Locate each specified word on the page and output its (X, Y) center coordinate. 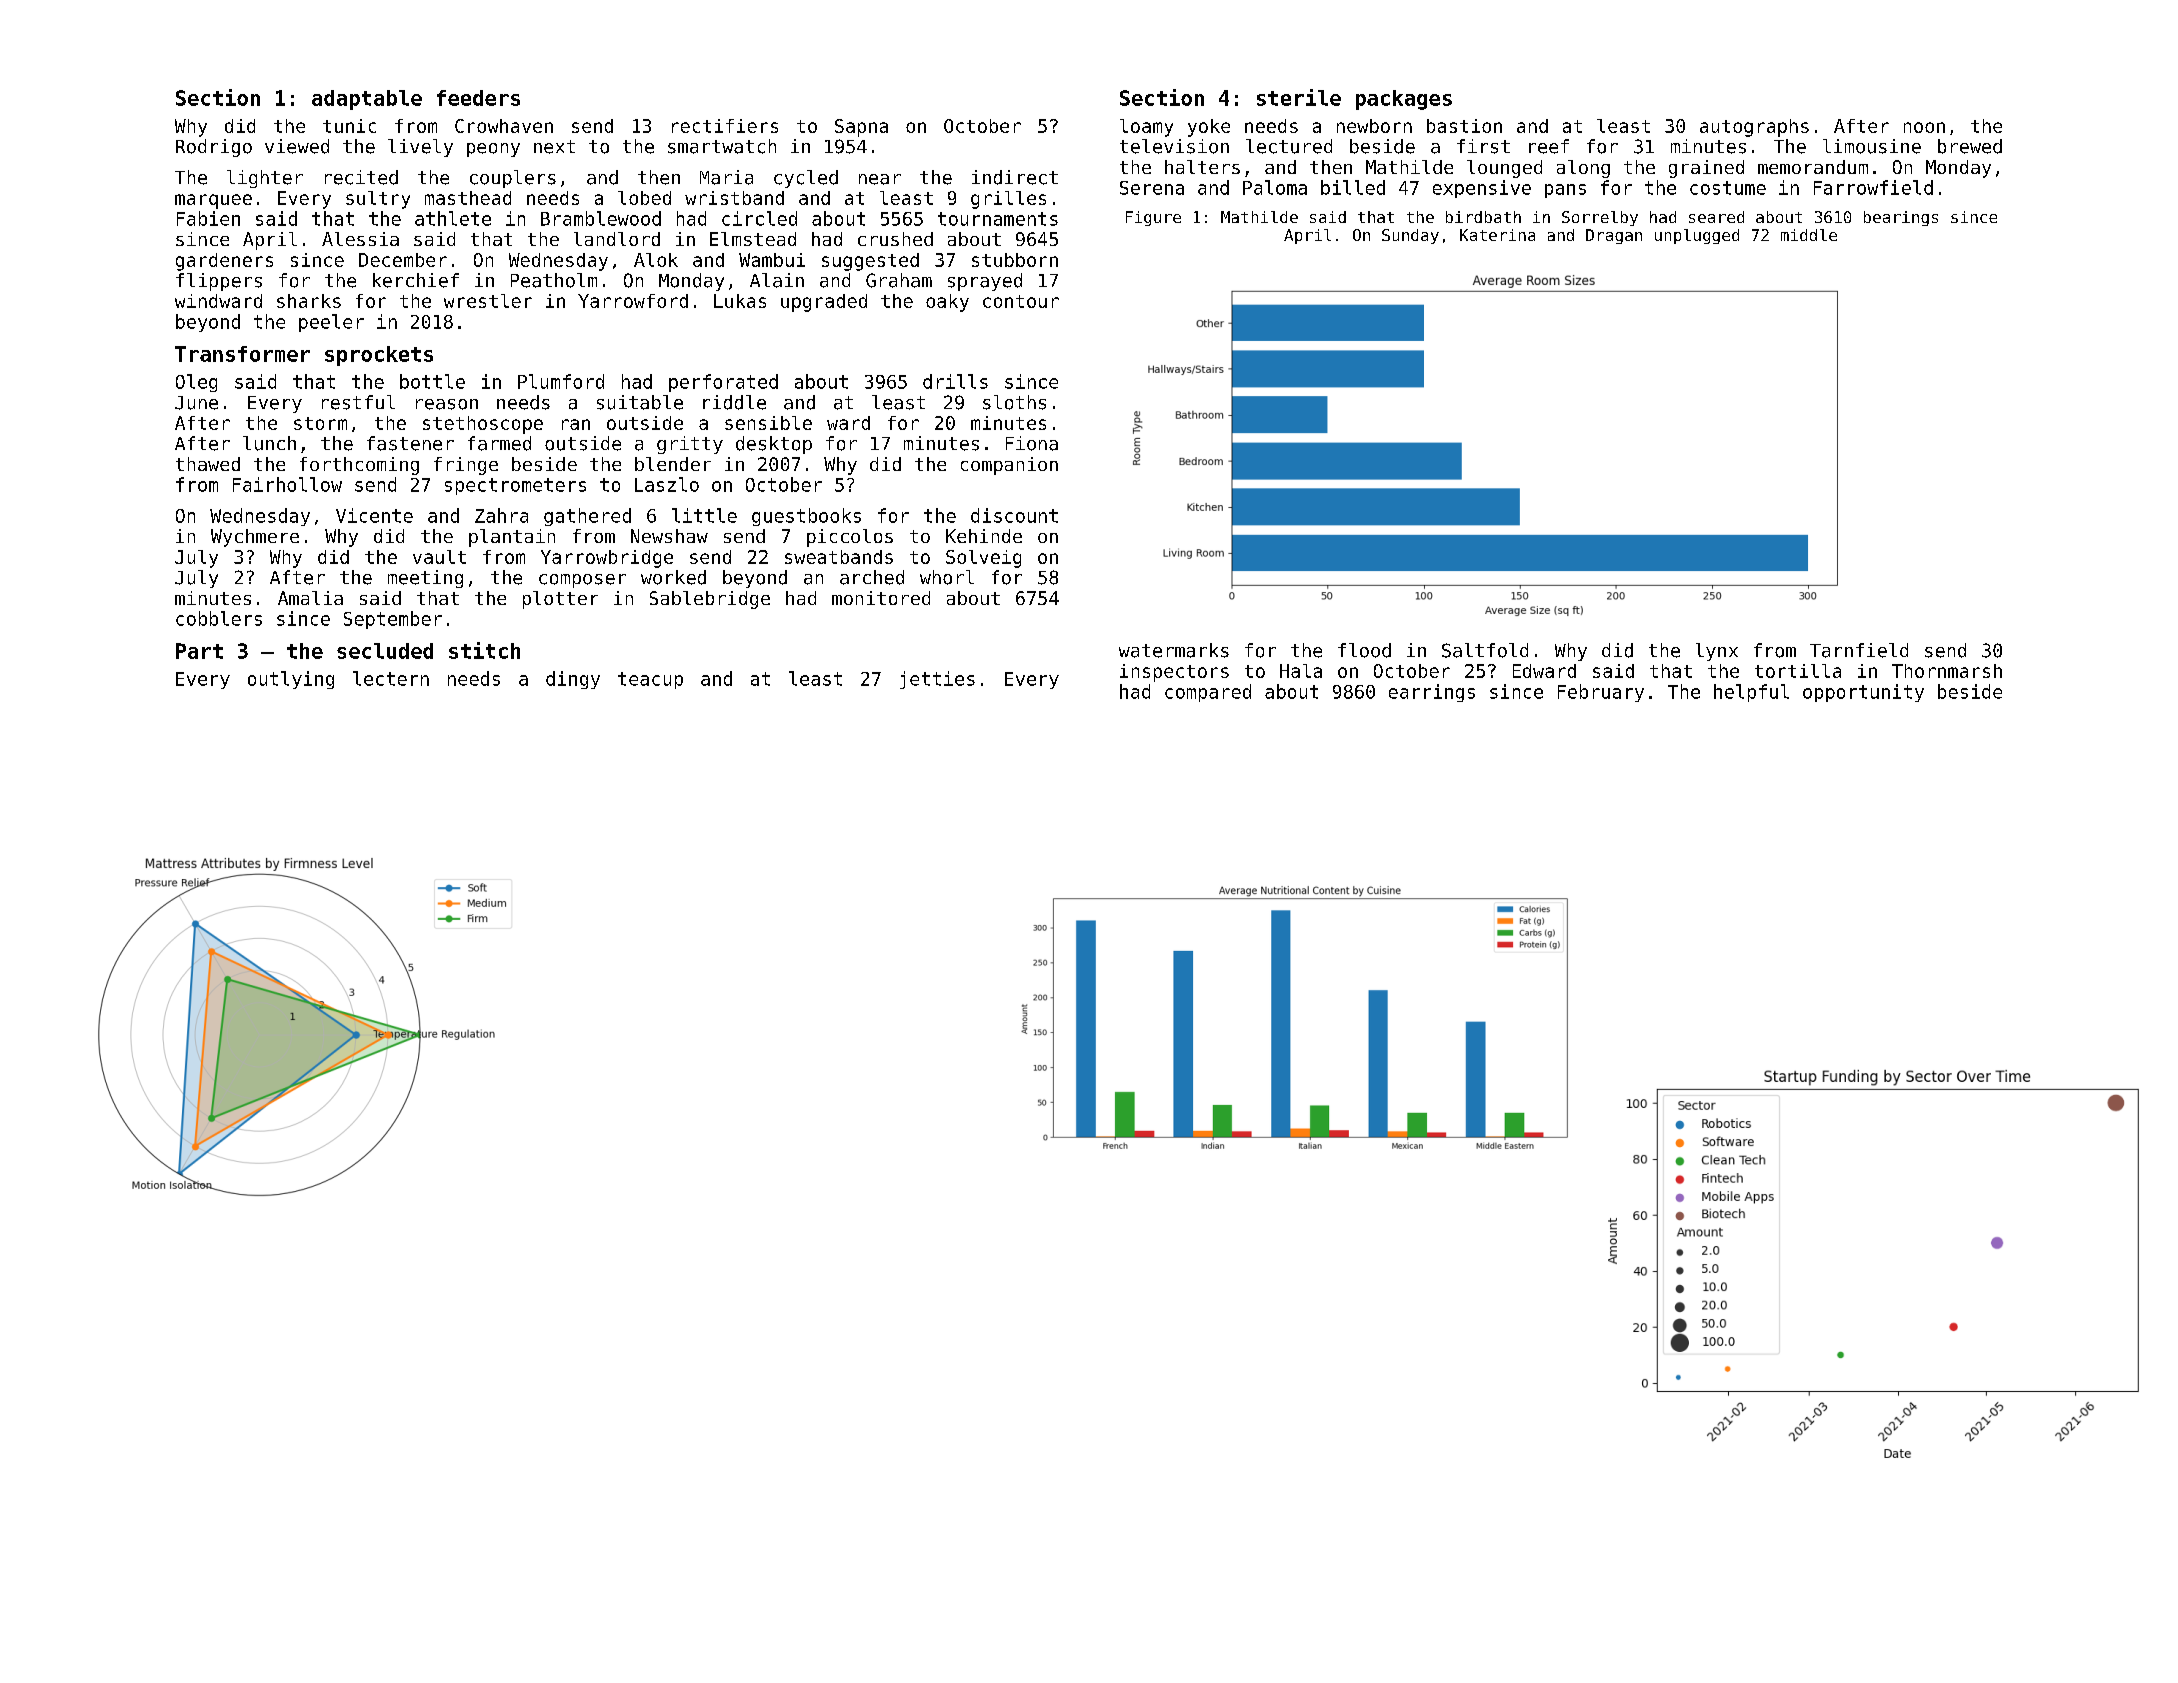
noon (1924, 127)
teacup (650, 680)
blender (673, 464)
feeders (478, 98)
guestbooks (806, 517)
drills (955, 381)
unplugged (1697, 236)
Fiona (1032, 443)
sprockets (379, 356)
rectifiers (725, 126)
